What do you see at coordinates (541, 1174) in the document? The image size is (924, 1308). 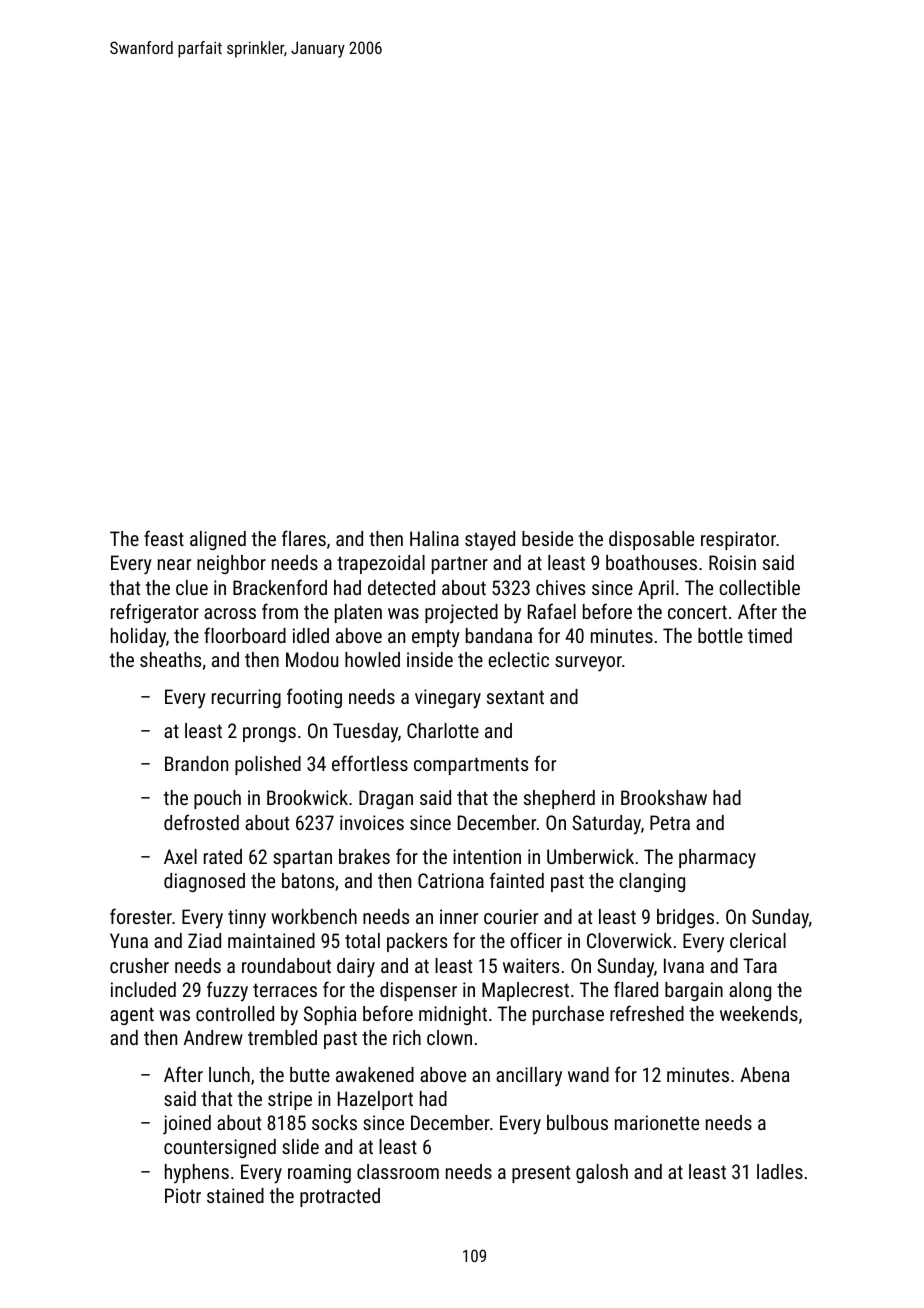 I see `present` at bounding box center [541, 1174].
